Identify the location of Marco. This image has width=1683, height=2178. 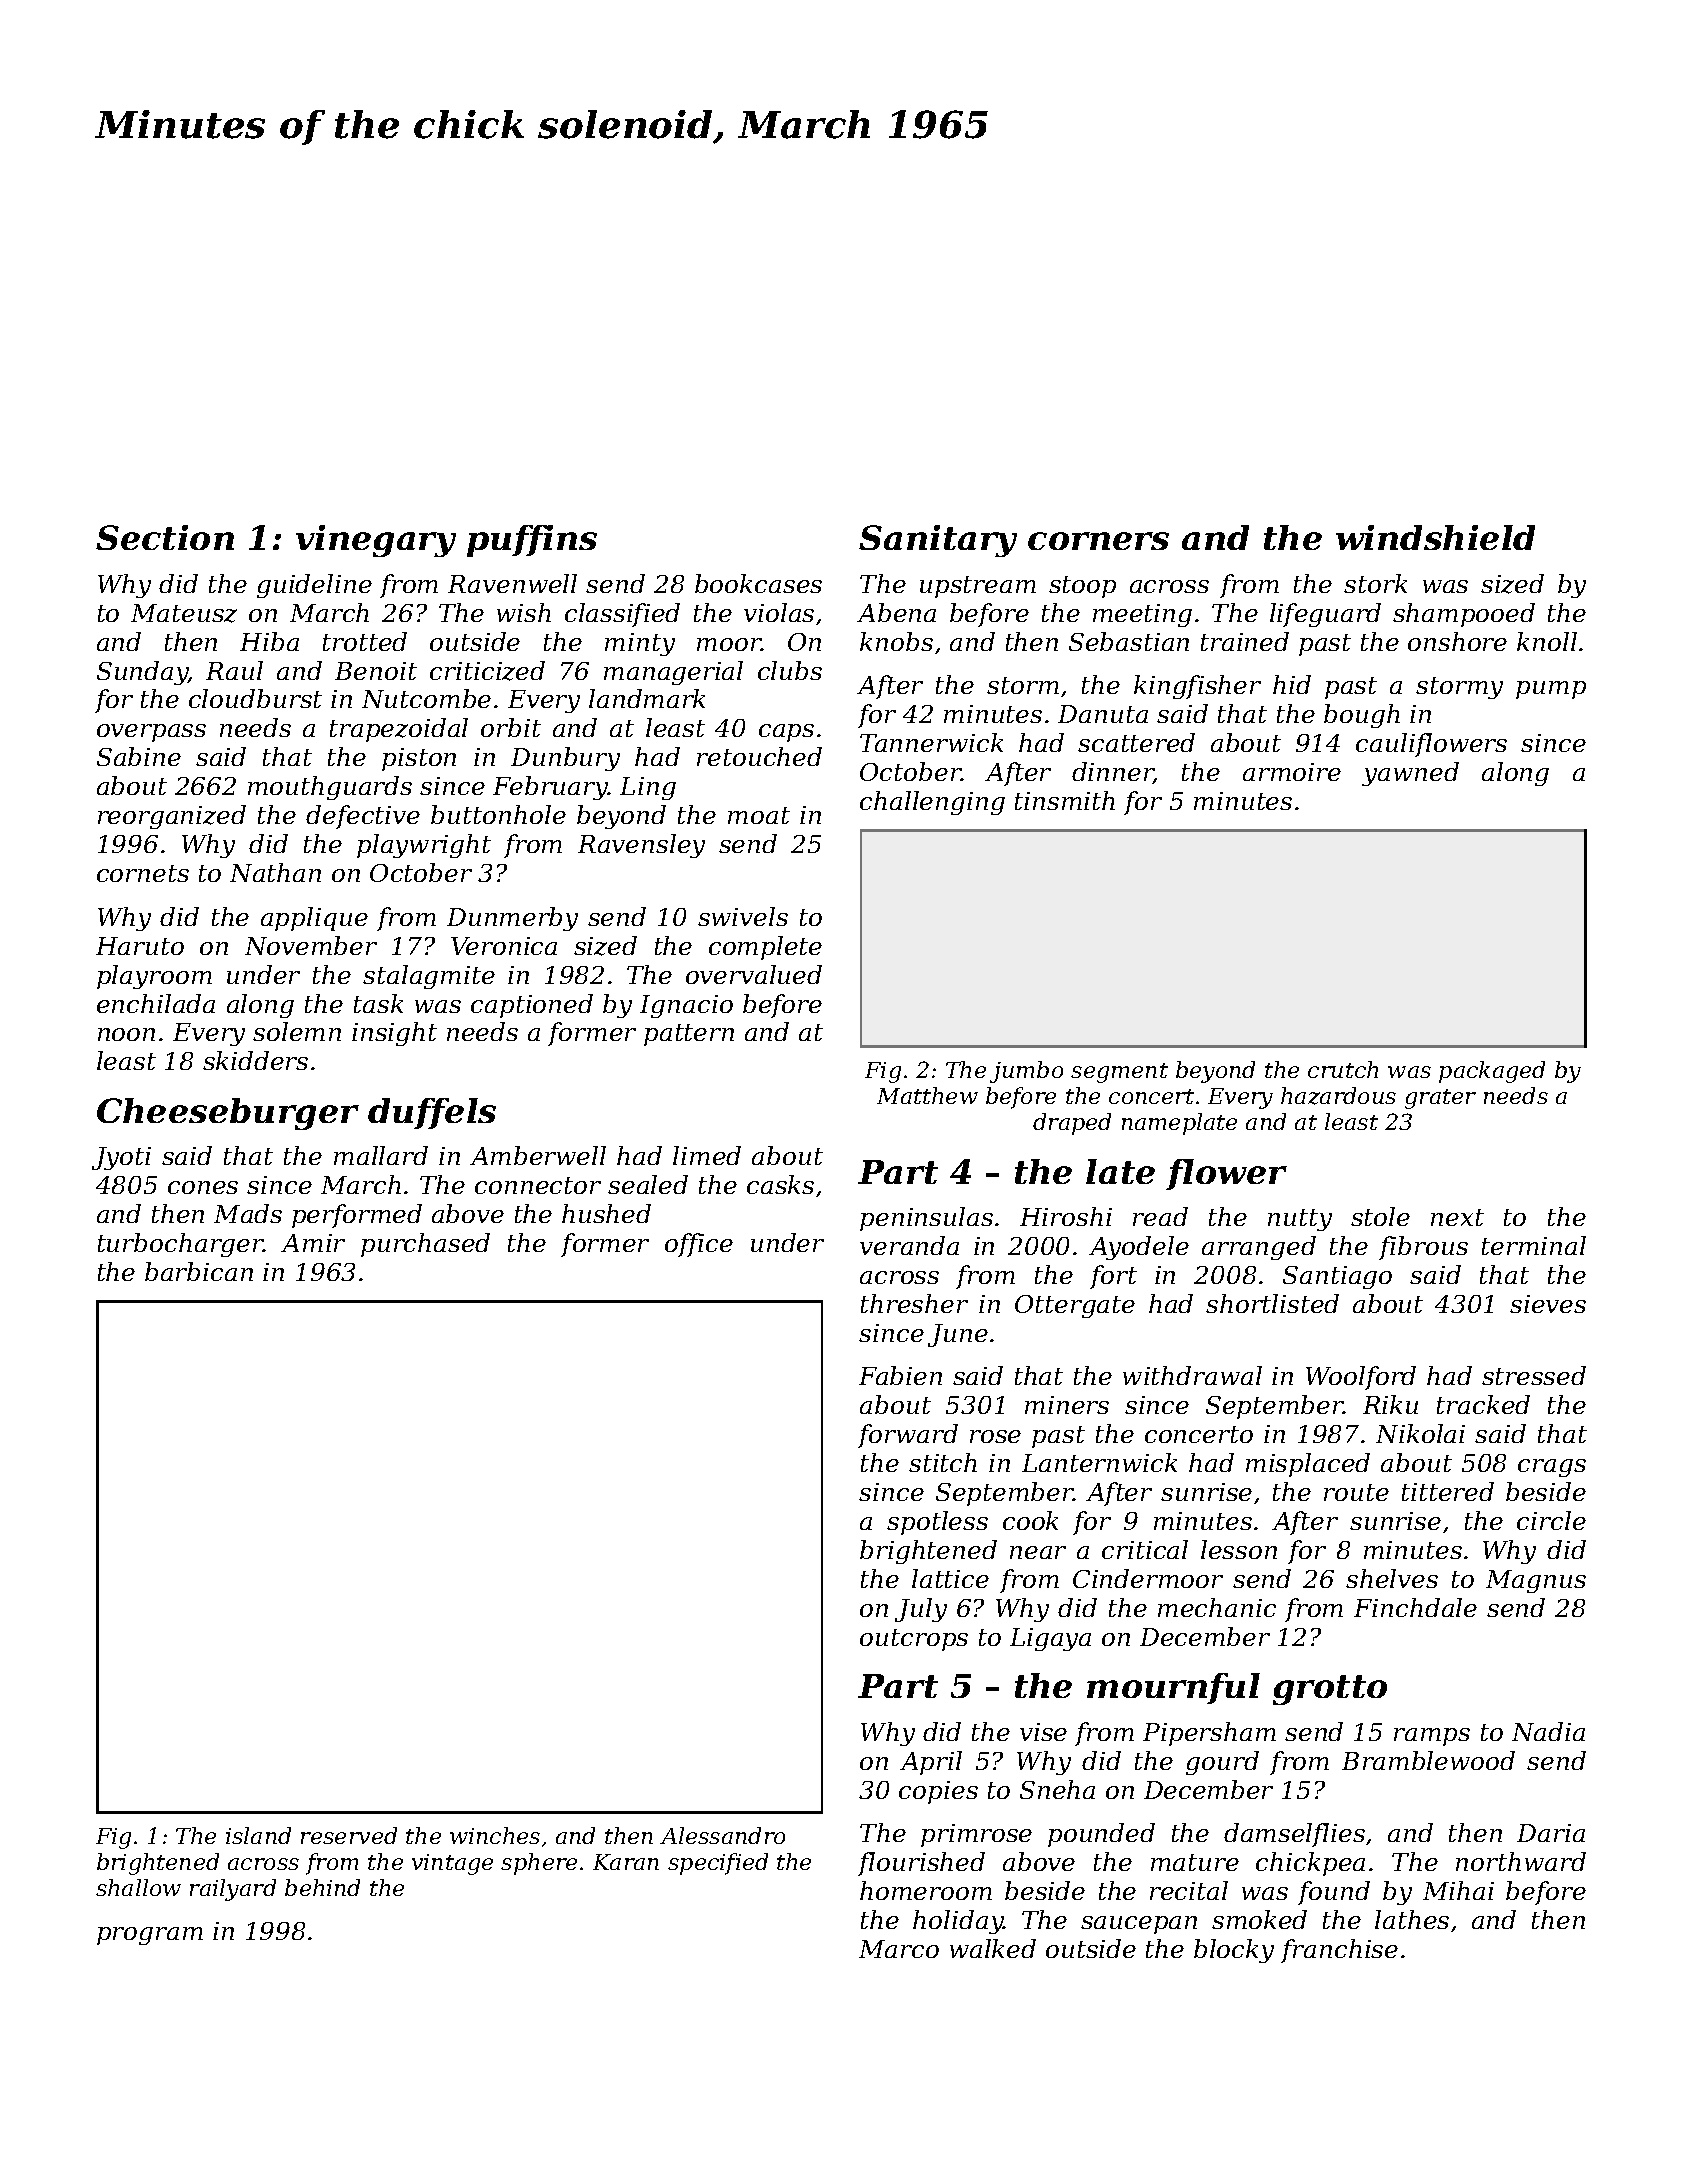
(899, 1949).
